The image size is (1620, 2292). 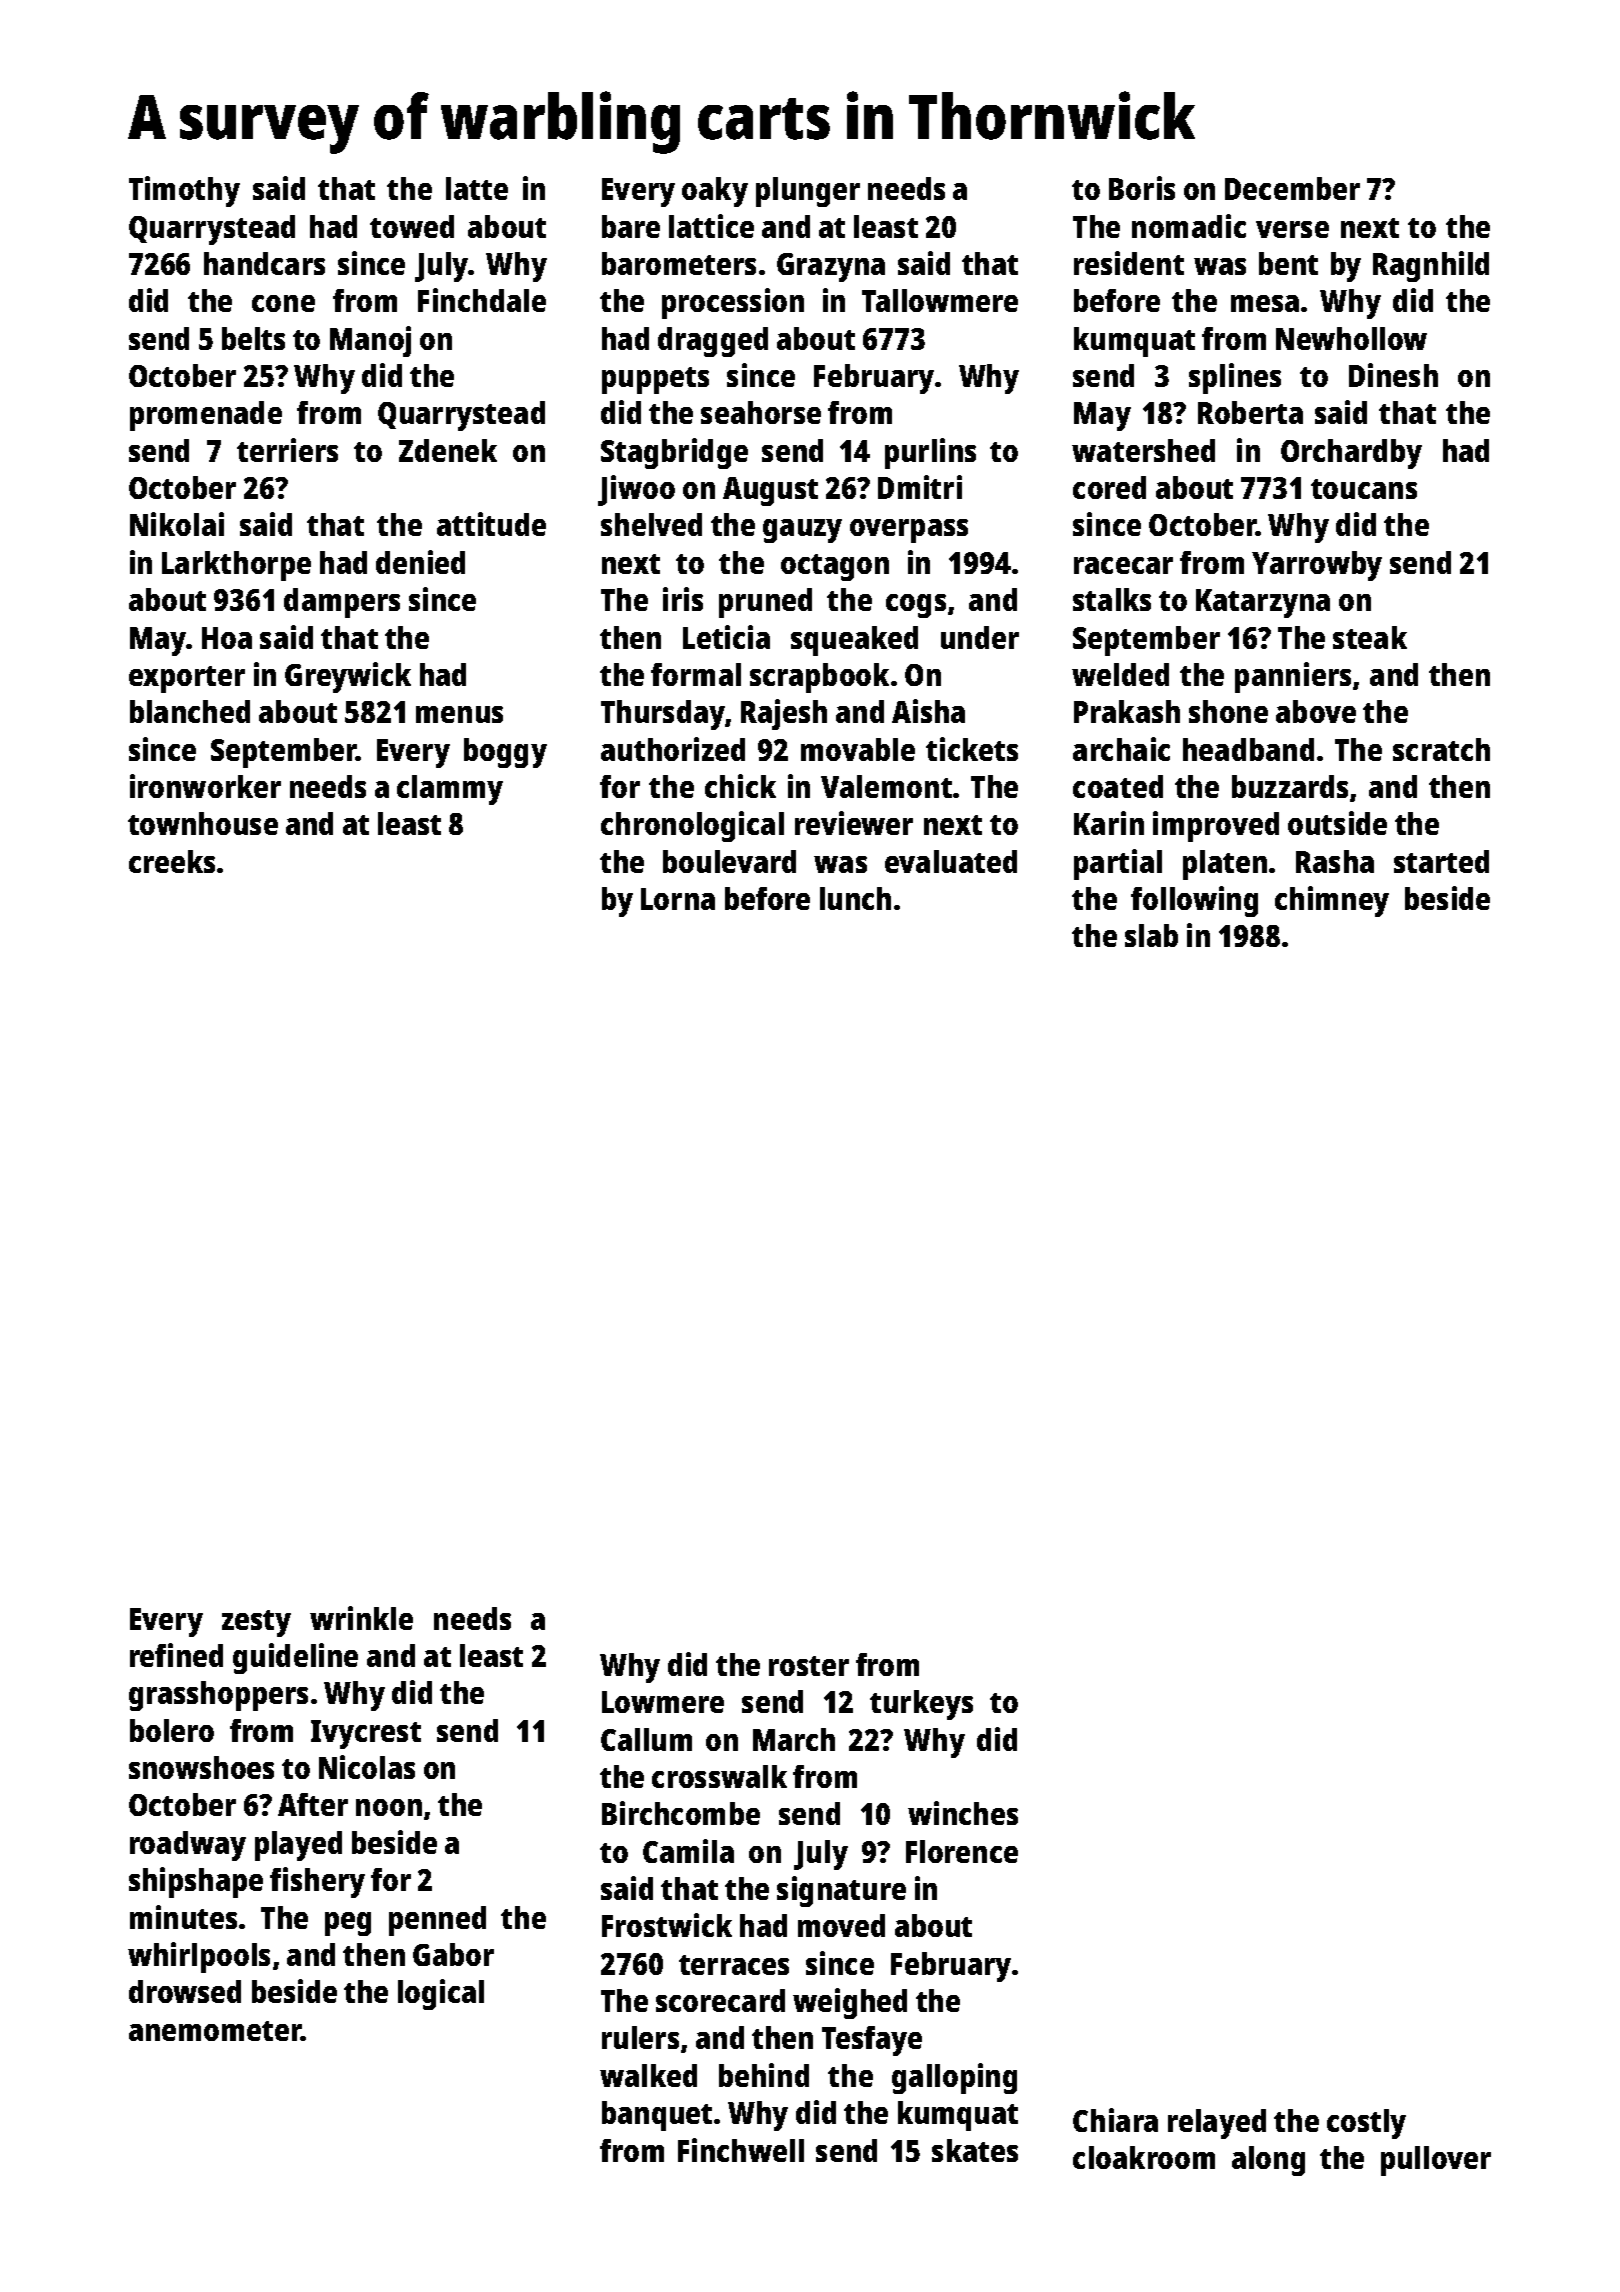 I want to click on turkeys, so click(x=921, y=1705).
